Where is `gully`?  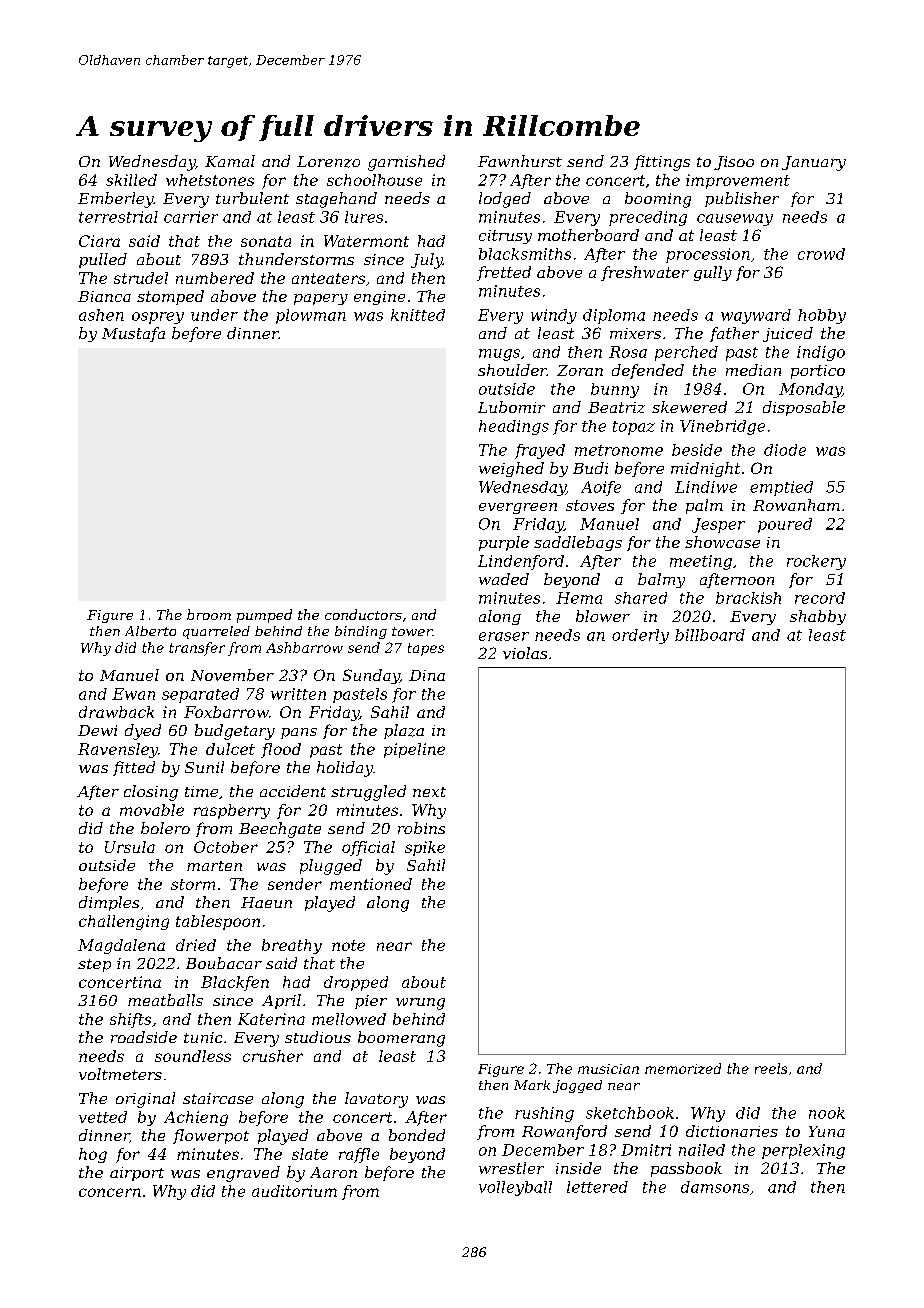 gully is located at coordinates (713, 273).
